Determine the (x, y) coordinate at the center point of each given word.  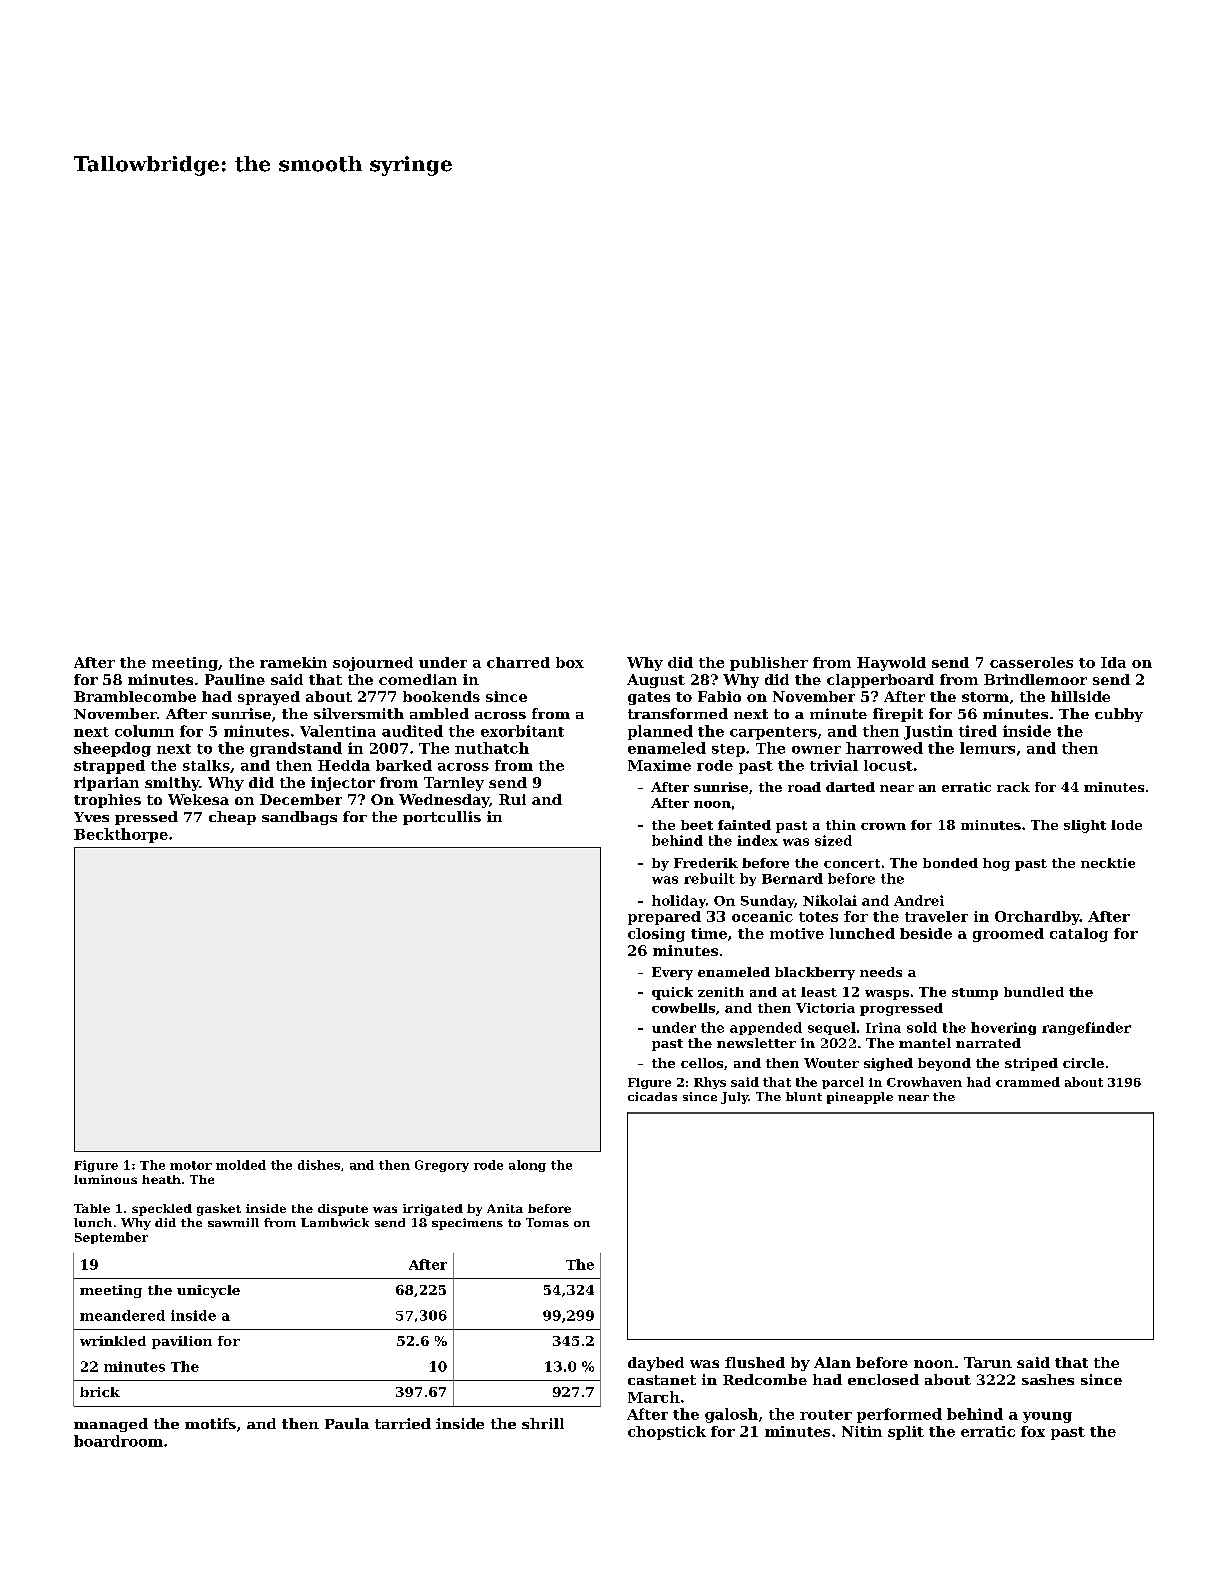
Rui (512, 799)
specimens (467, 1224)
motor (191, 1165)
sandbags (299, 818)
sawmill (233, 1222)
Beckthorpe (121, 835)
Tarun (988, 1362)
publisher (769, 664)
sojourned (373, 664)
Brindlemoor (1035, 679)
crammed (1028, 1082)
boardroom (118, 1441)
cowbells (683, 1008)
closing (656, 935)
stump (975, 994)
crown (883, 826)
